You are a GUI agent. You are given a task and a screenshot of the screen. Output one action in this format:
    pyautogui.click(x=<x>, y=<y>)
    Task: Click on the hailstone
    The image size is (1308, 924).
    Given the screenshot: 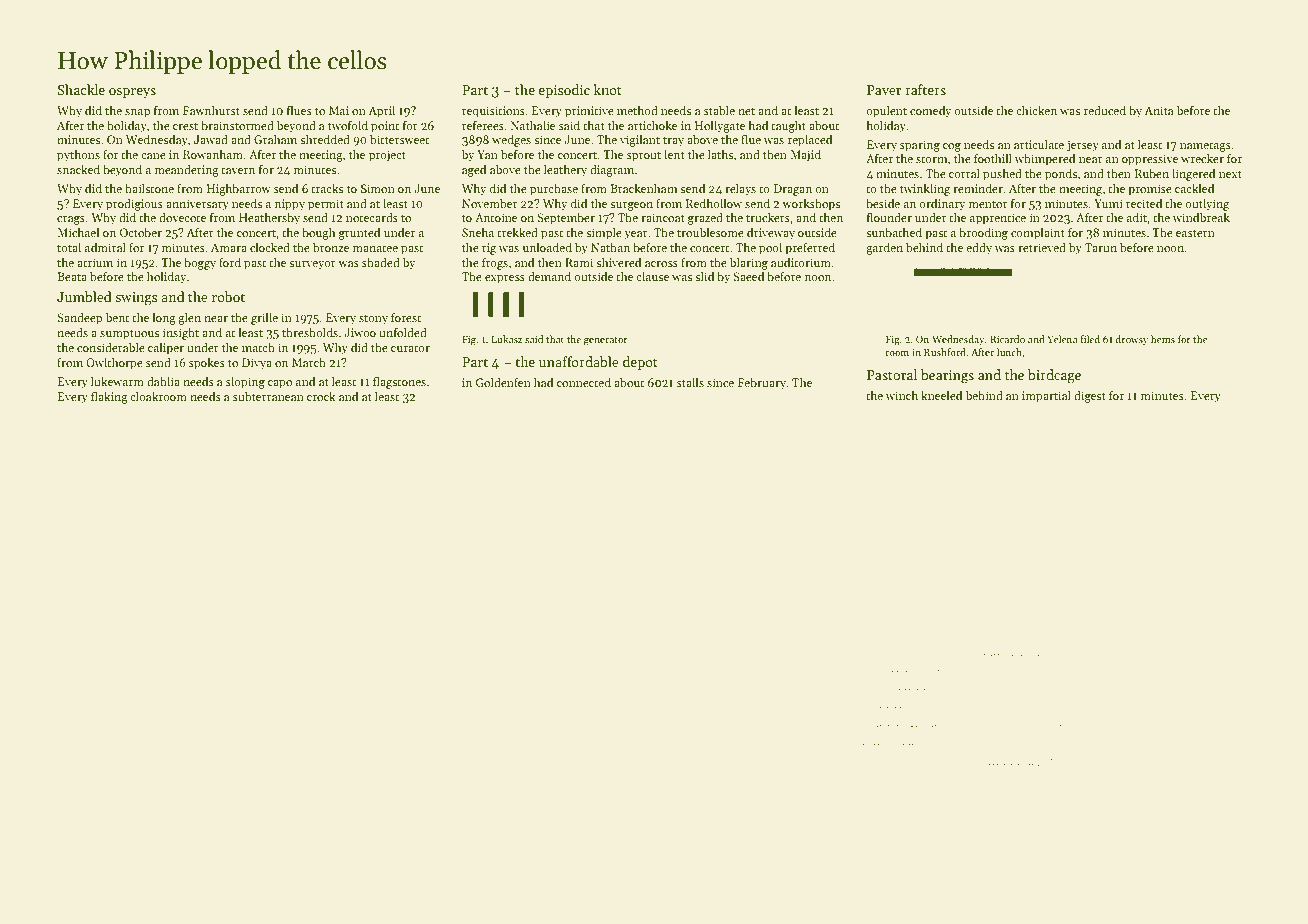 What is the action you would take?
    pyautogui.click(x=149, y=188)
